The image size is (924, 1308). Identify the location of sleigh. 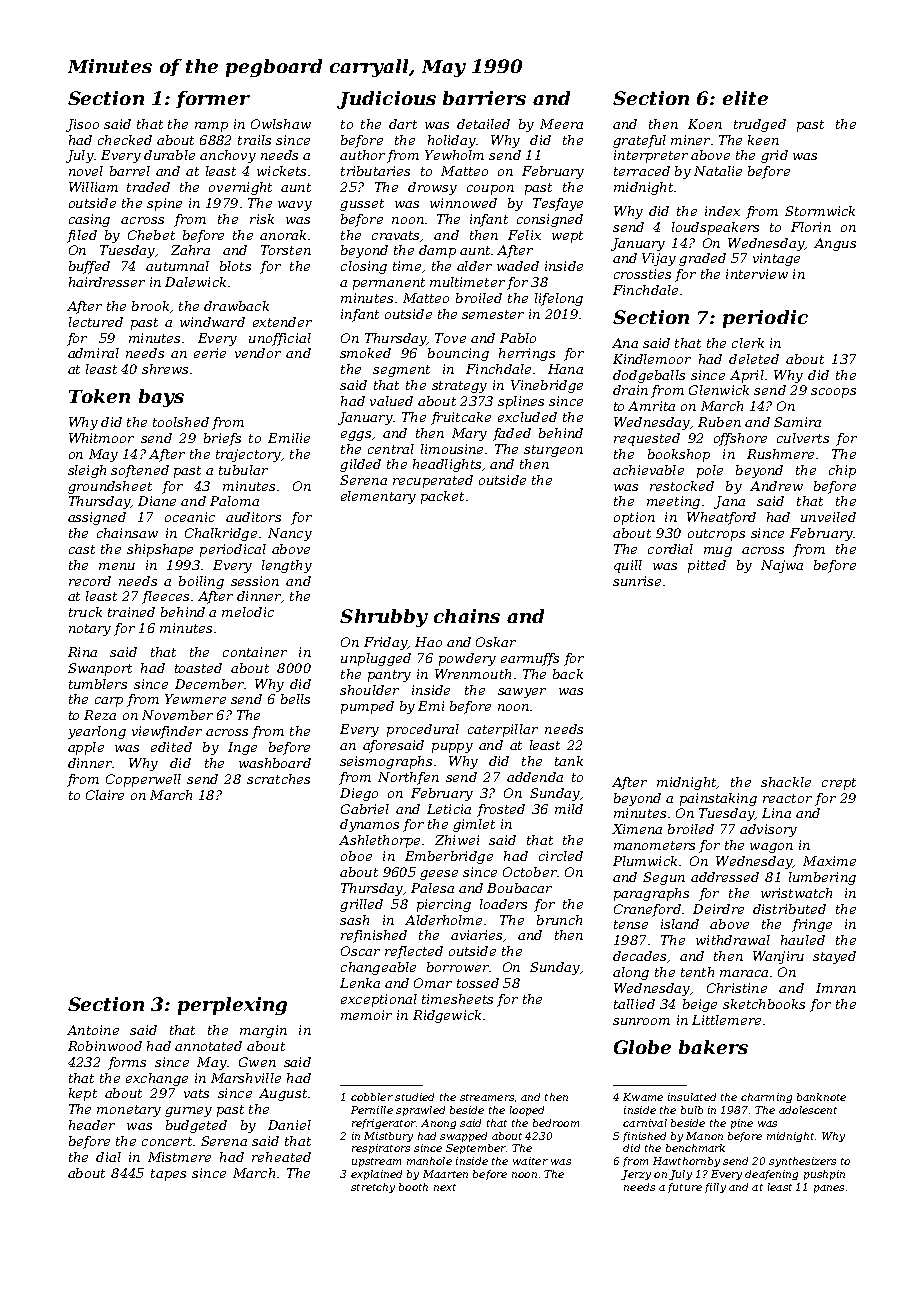
(87, 471).
